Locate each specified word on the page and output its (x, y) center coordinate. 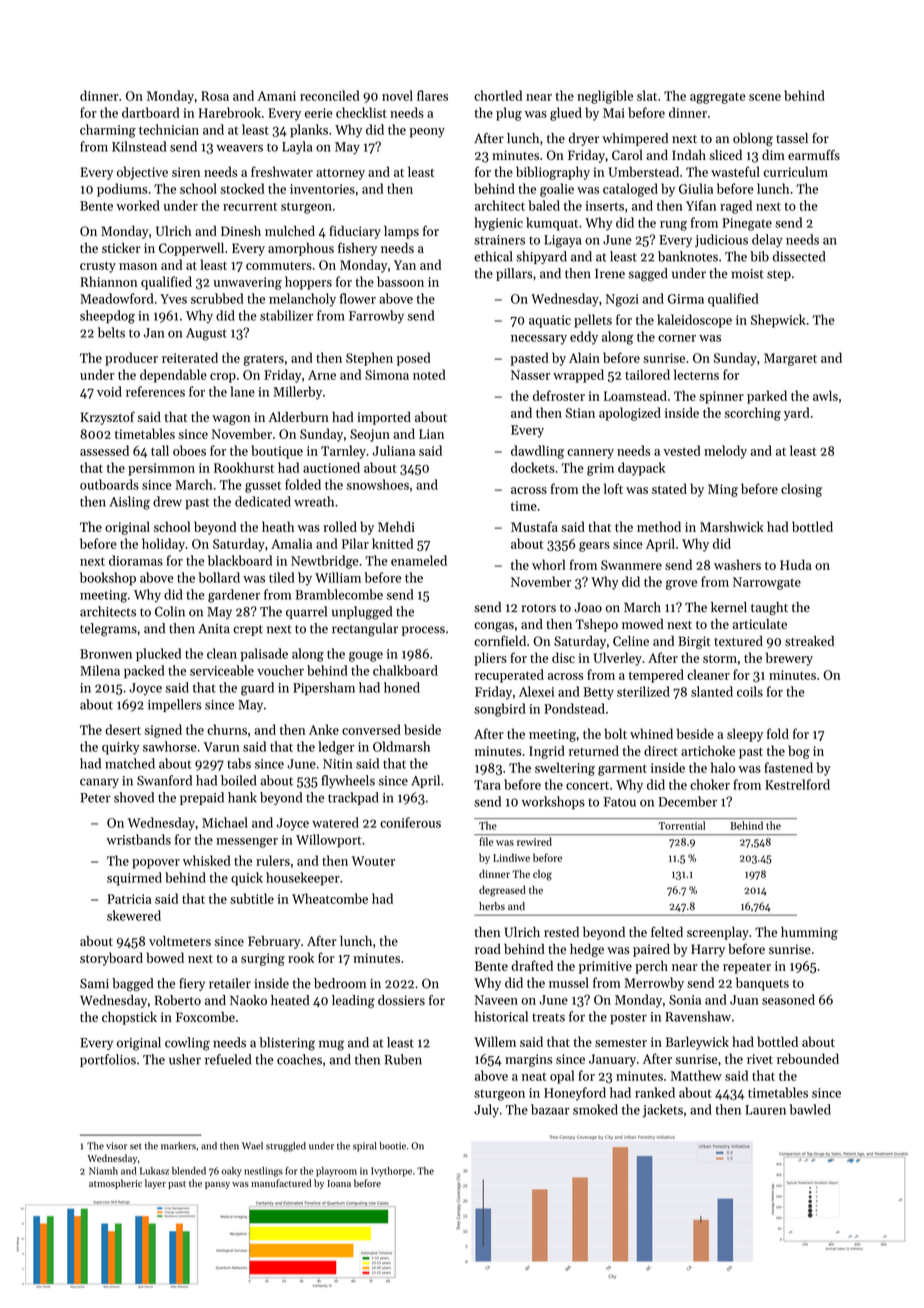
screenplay (718, 933)
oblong (753, 139)
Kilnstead (139, 146)
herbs (492, 906)
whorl (548, 564)
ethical (493, 256)
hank (242, 797)
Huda (796, 564)
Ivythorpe (391, 1172)
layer (155, 1184)
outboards (109, 484)
